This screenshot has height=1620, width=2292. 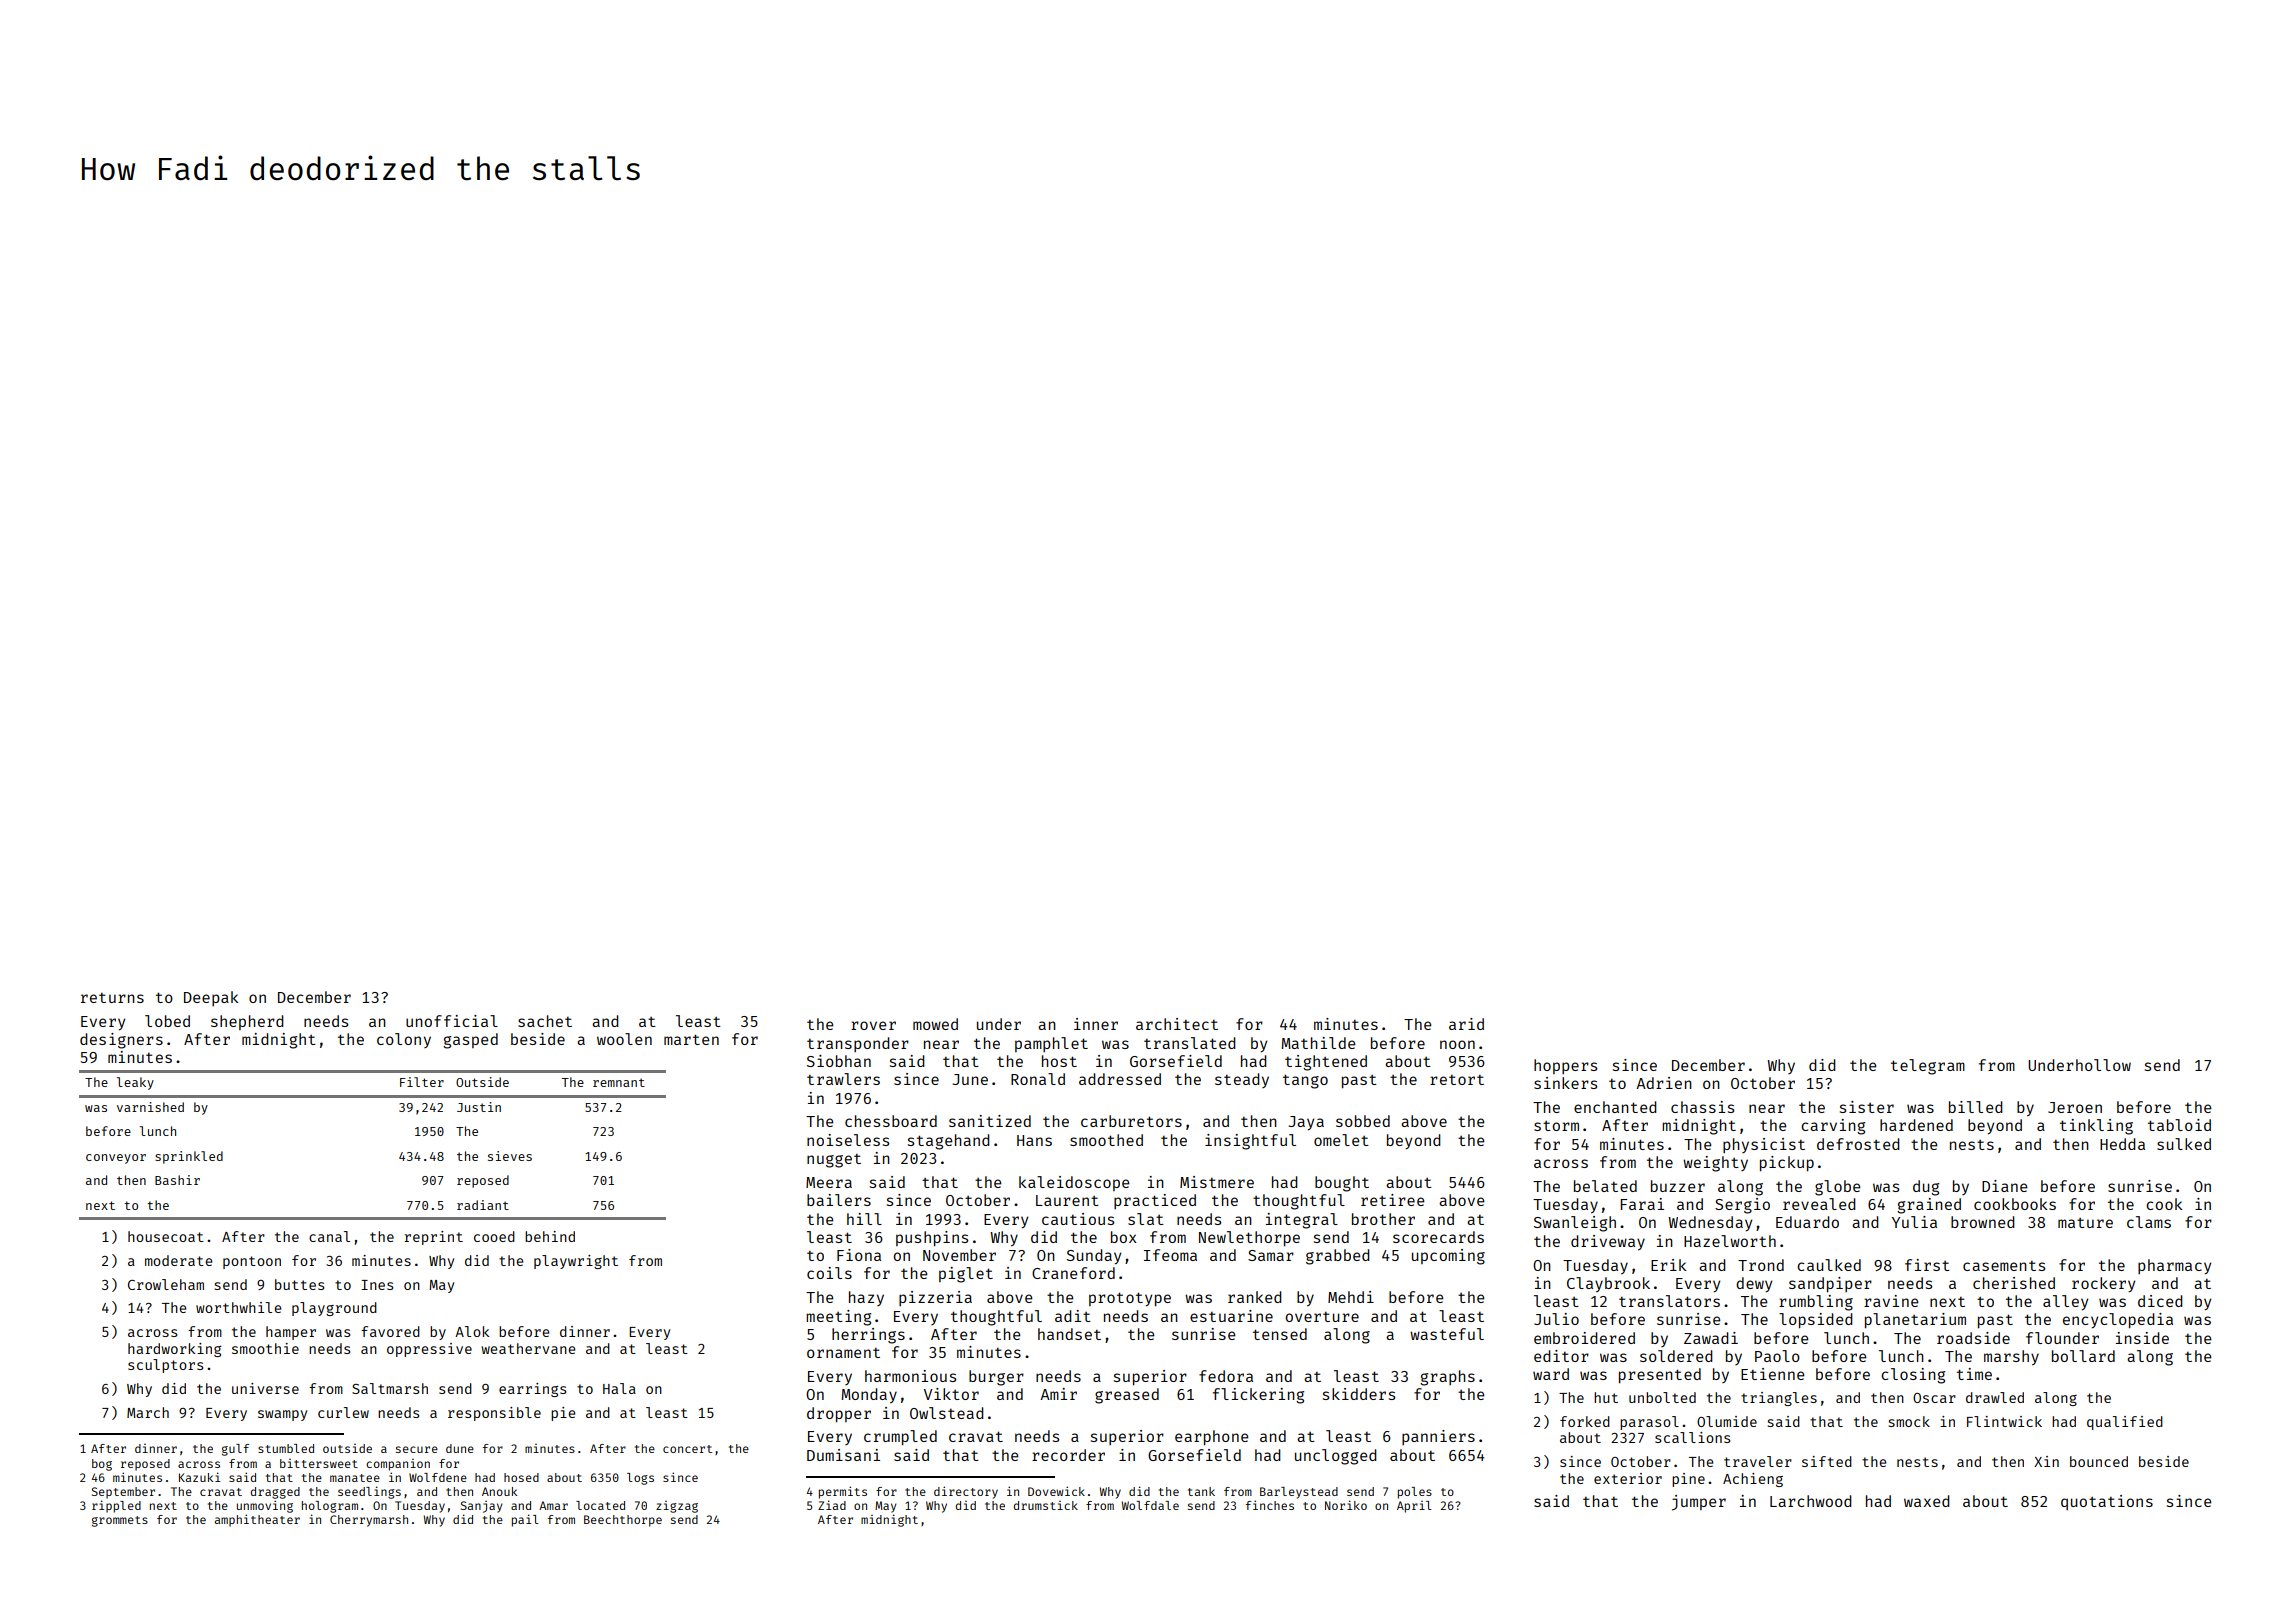 I want to click on Wolfdale, so click(x=1150, y=1505).
